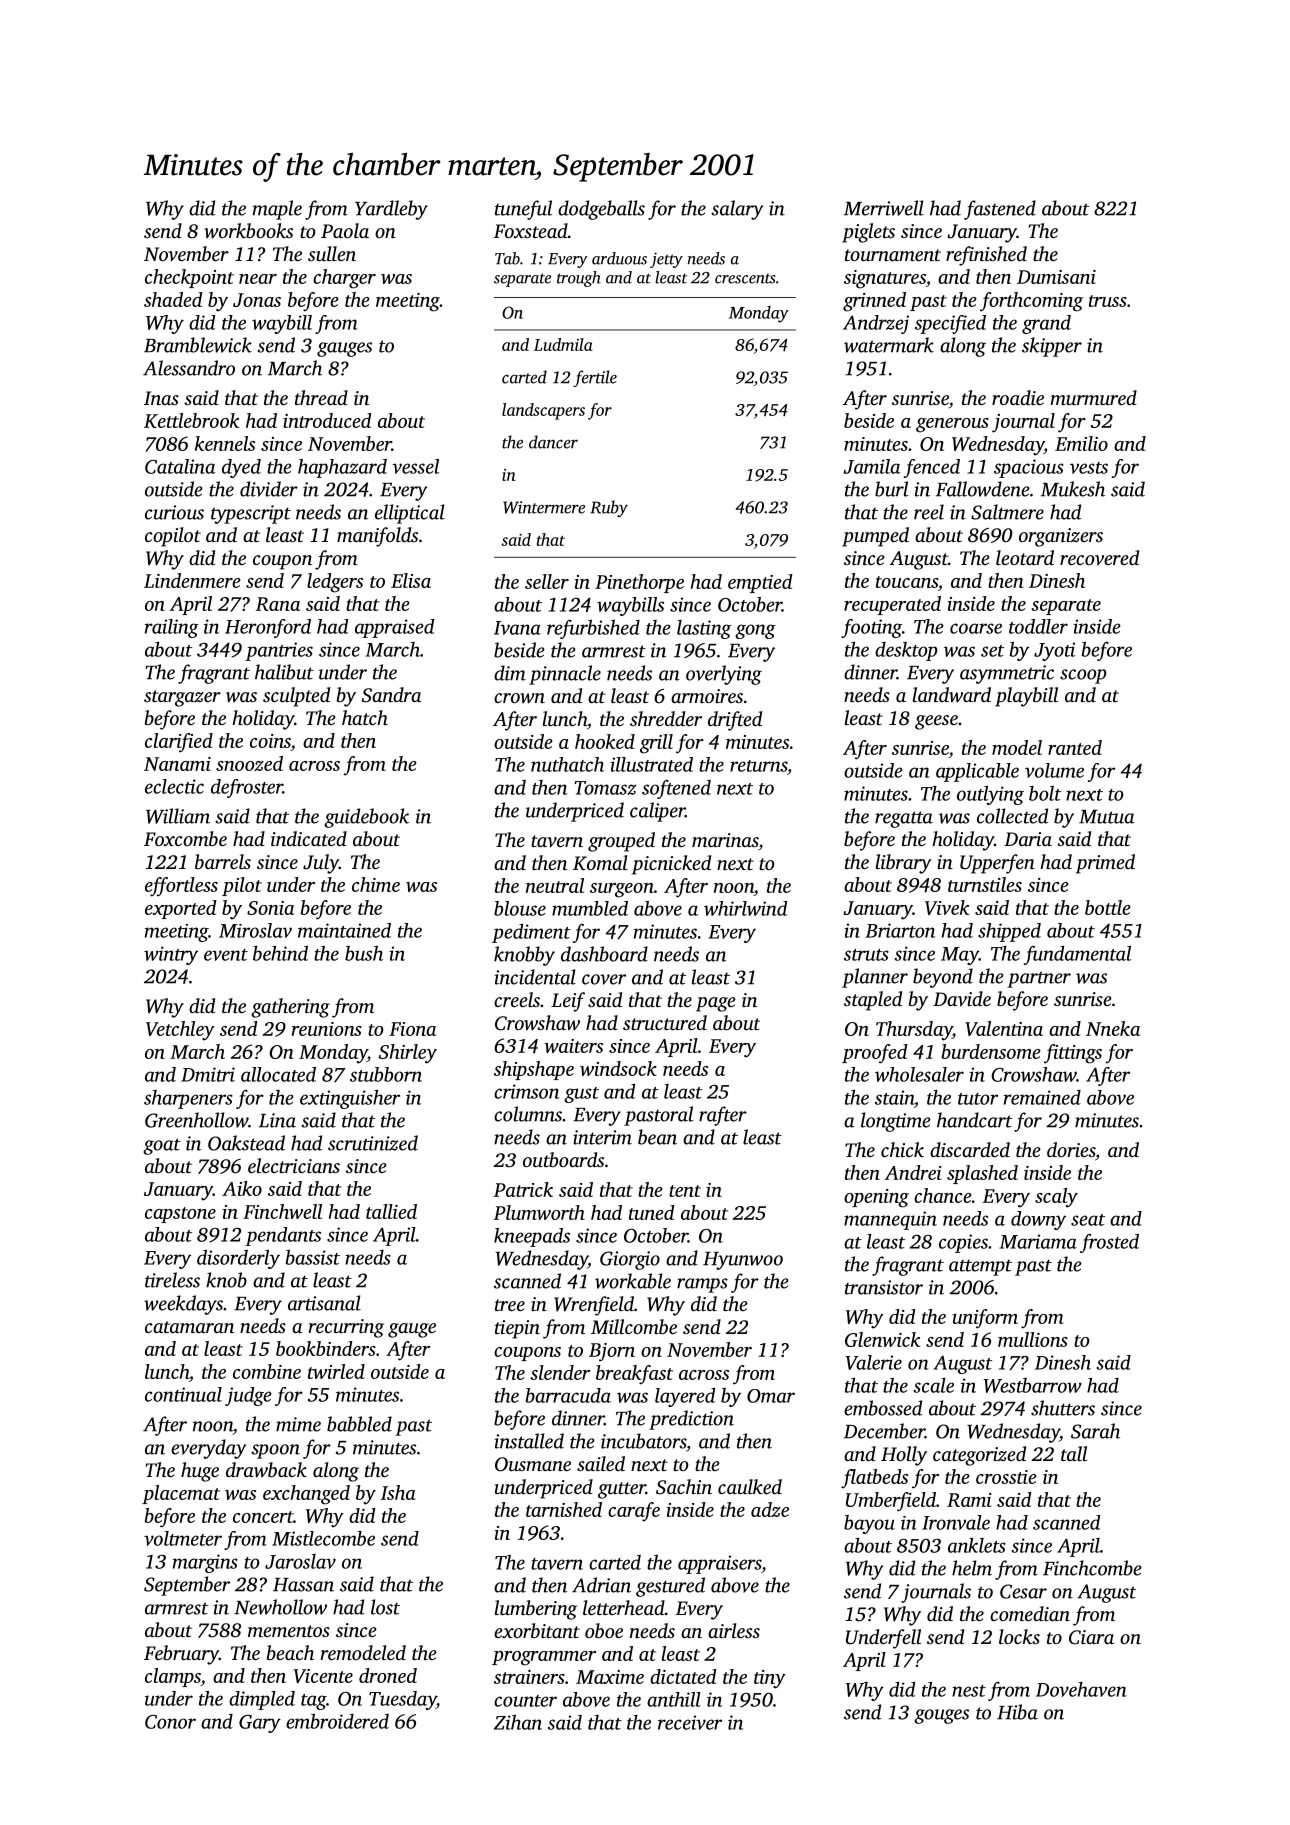 This image has width=1290, height=1825. I want to click on crescents, so click(745, 279).
